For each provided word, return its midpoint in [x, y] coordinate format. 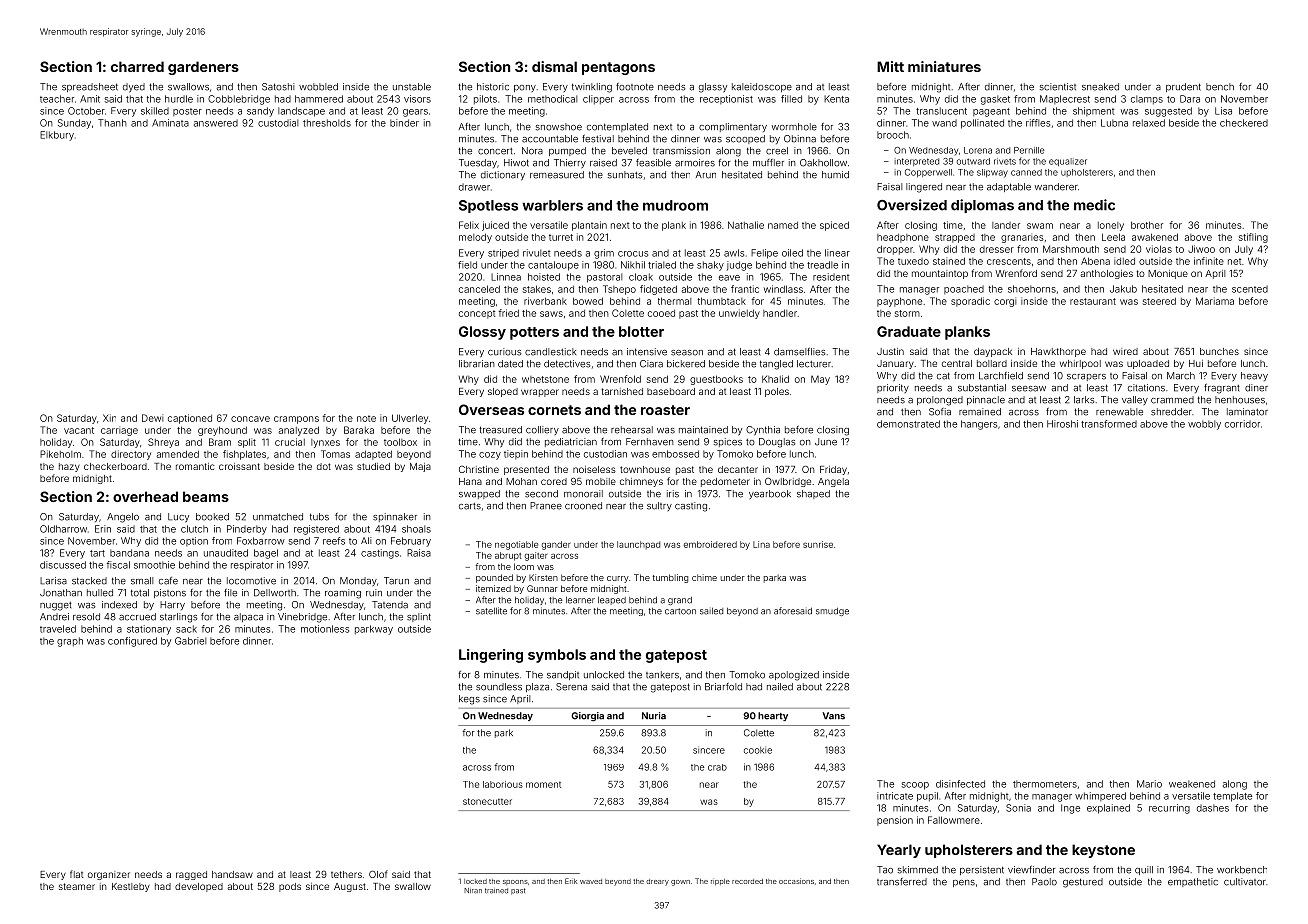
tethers [346, 874]
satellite [491, 611]
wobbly [1204, 425]
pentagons [618, 68]
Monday [358, 581]
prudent [1183, 87]
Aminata [170, 123]
